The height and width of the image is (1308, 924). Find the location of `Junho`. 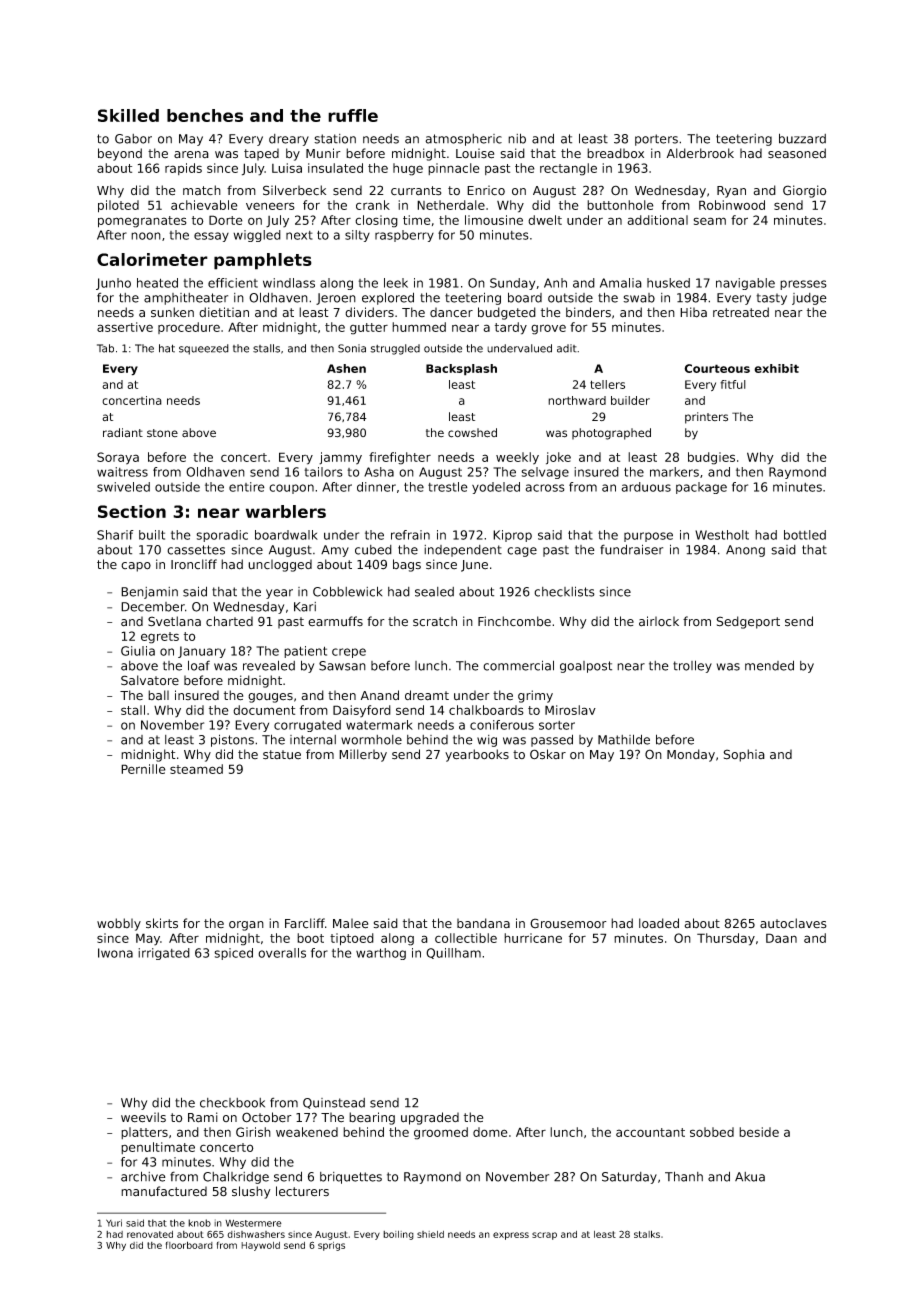

Junho is located at coordinates (113, 284).
